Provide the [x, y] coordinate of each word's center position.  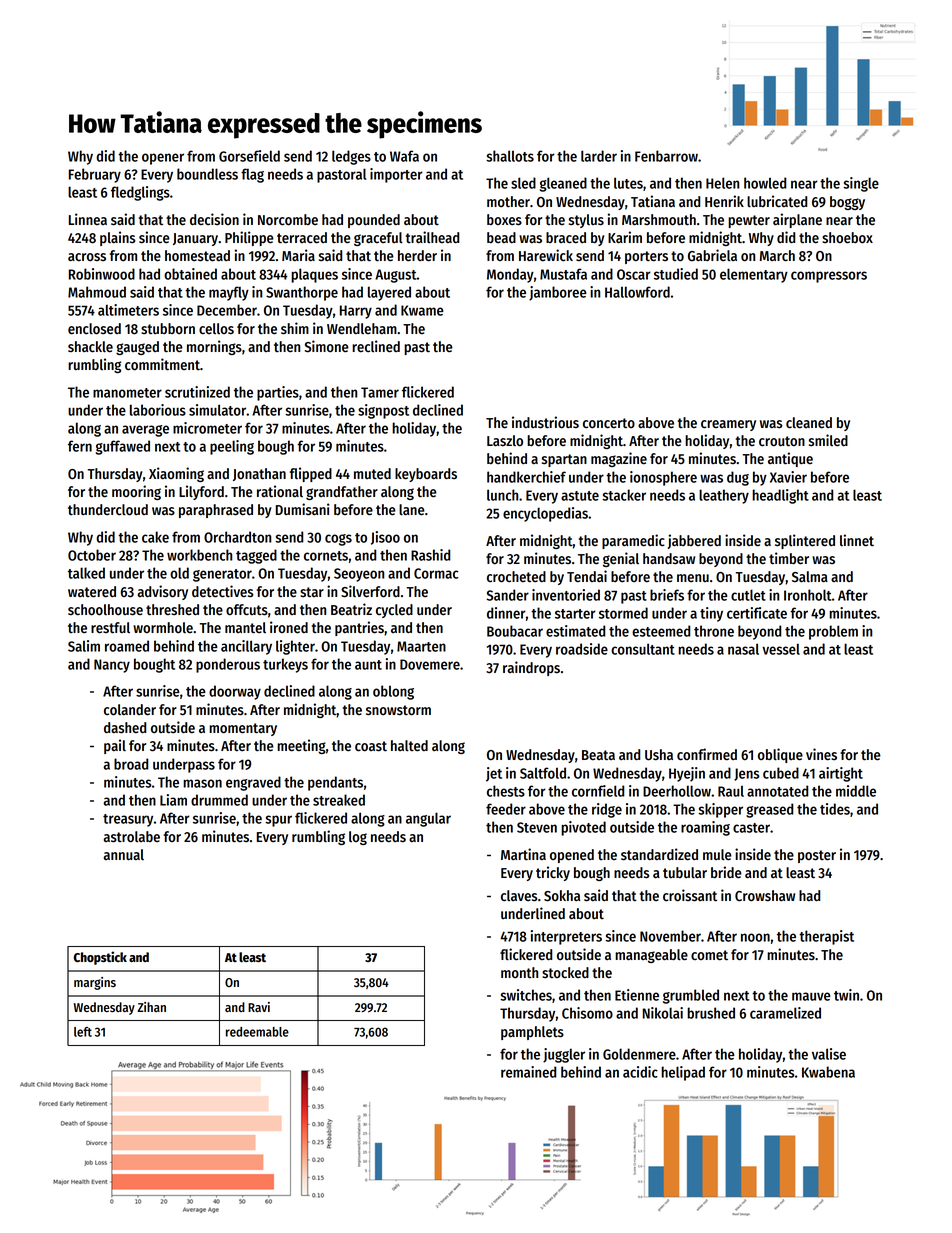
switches [526, 995]
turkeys [285, 665]
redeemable [257, 1032]
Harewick [546, 255]
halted [409, 746]
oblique [780, 755]
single [861, 184]
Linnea [88, 219]
